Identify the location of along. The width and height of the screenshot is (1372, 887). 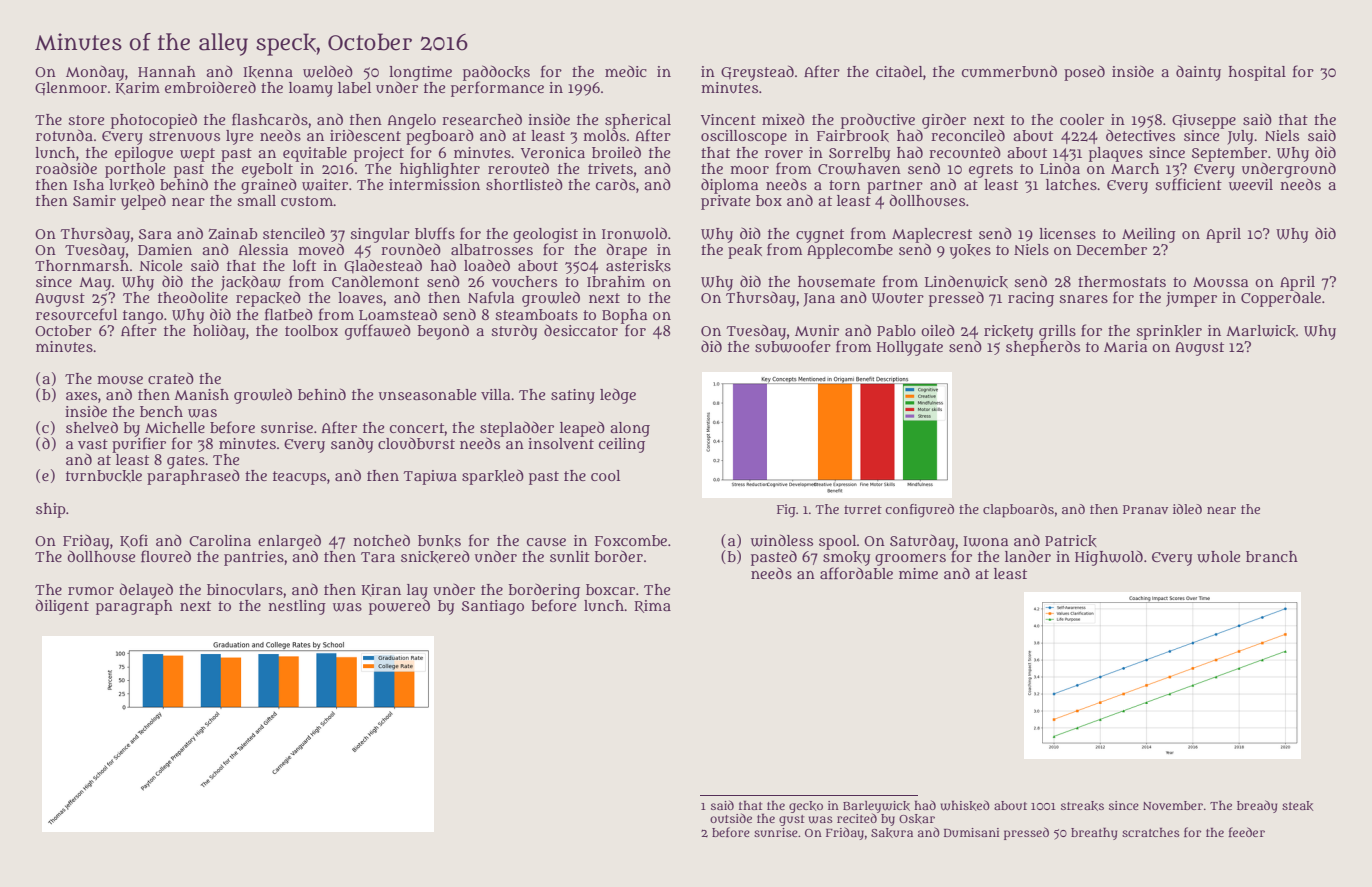
(630, 429).
